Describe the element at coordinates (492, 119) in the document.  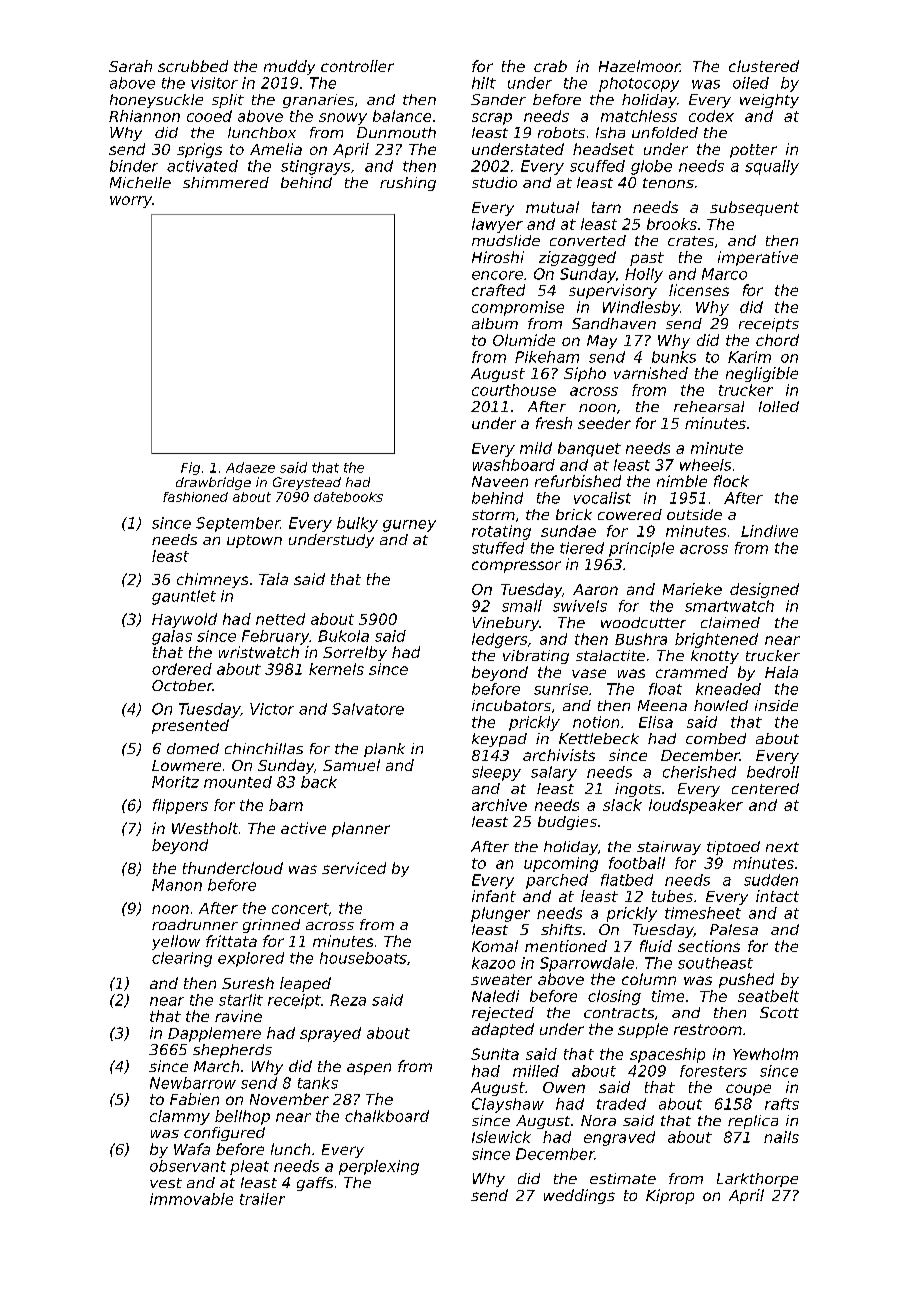
I see `scrap` at that location.
